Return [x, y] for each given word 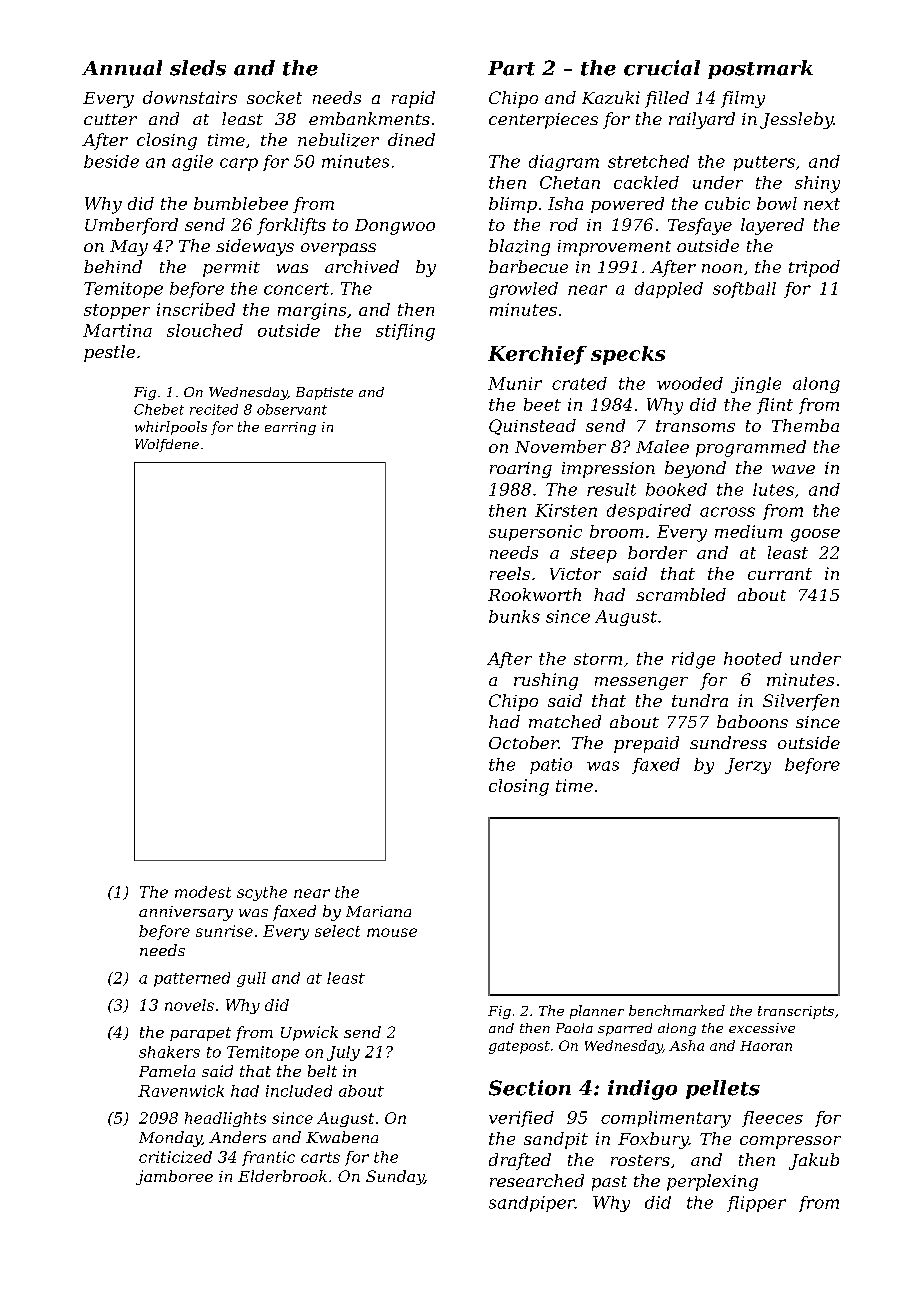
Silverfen [801, 702]
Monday [170, 1139]
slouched [205, 330]
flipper [756, 1204]
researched [537, 1180]
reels [510, 573]
